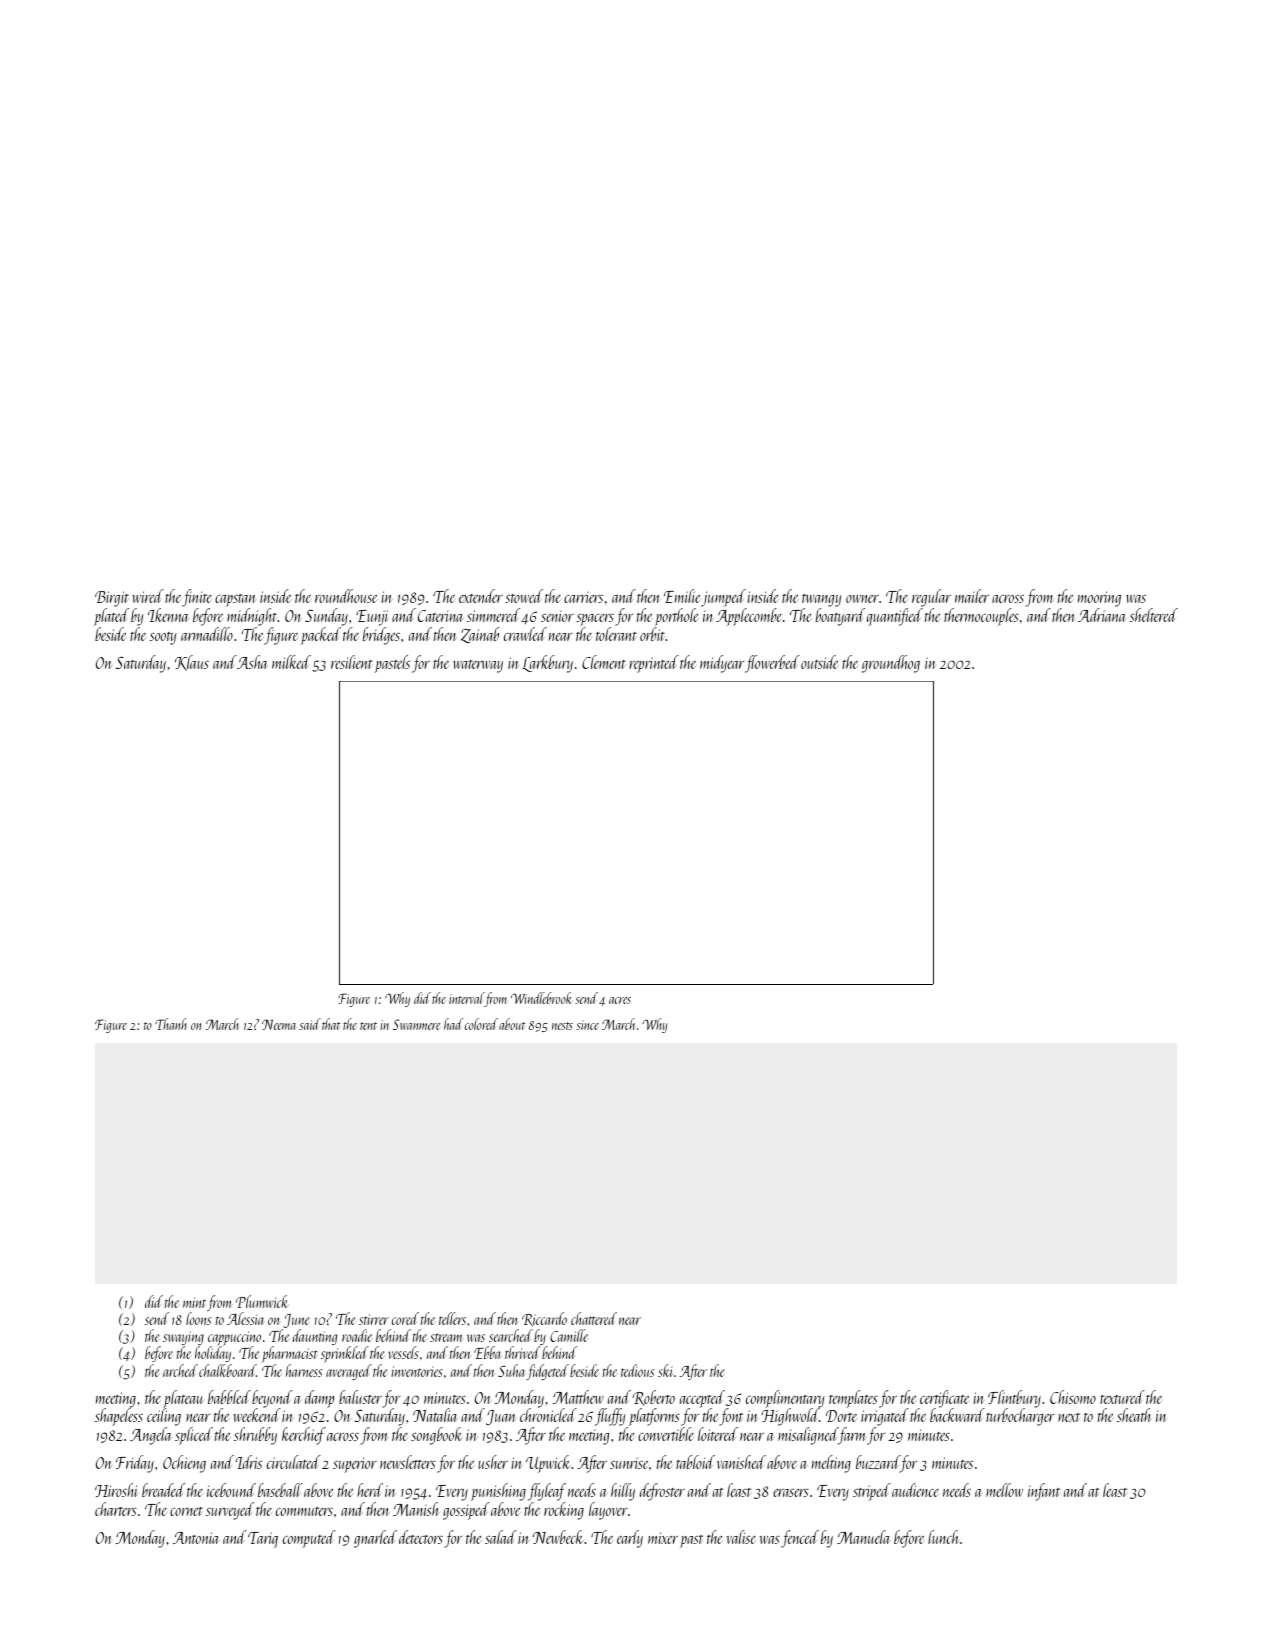 The image size is (1272, 1647). What do you see at coordinates (310, 1024) in the document?
I see `said` at bounding box center [310, 1024].
